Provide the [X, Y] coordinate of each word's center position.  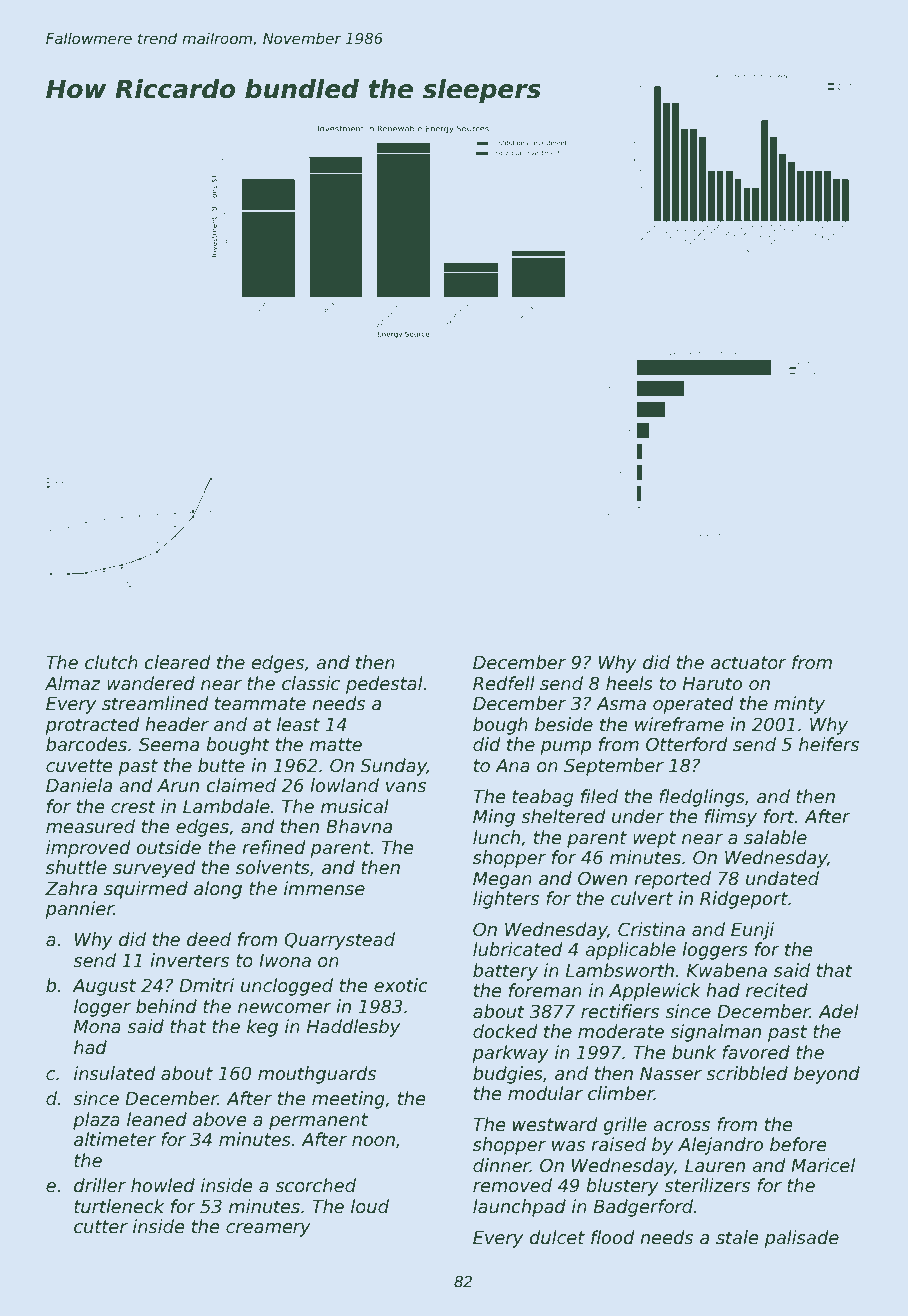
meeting [348, 1100]
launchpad [519, 1208]
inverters [189, 960]
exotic [401, 985]
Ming [494, 818]
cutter [101, 1227]
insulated [115, 1073]
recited [777, 990]
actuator [749, 663]
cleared [177, 662]
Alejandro [720, 1146]
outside [168, 847]
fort [779, 816]
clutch [111, 662]
